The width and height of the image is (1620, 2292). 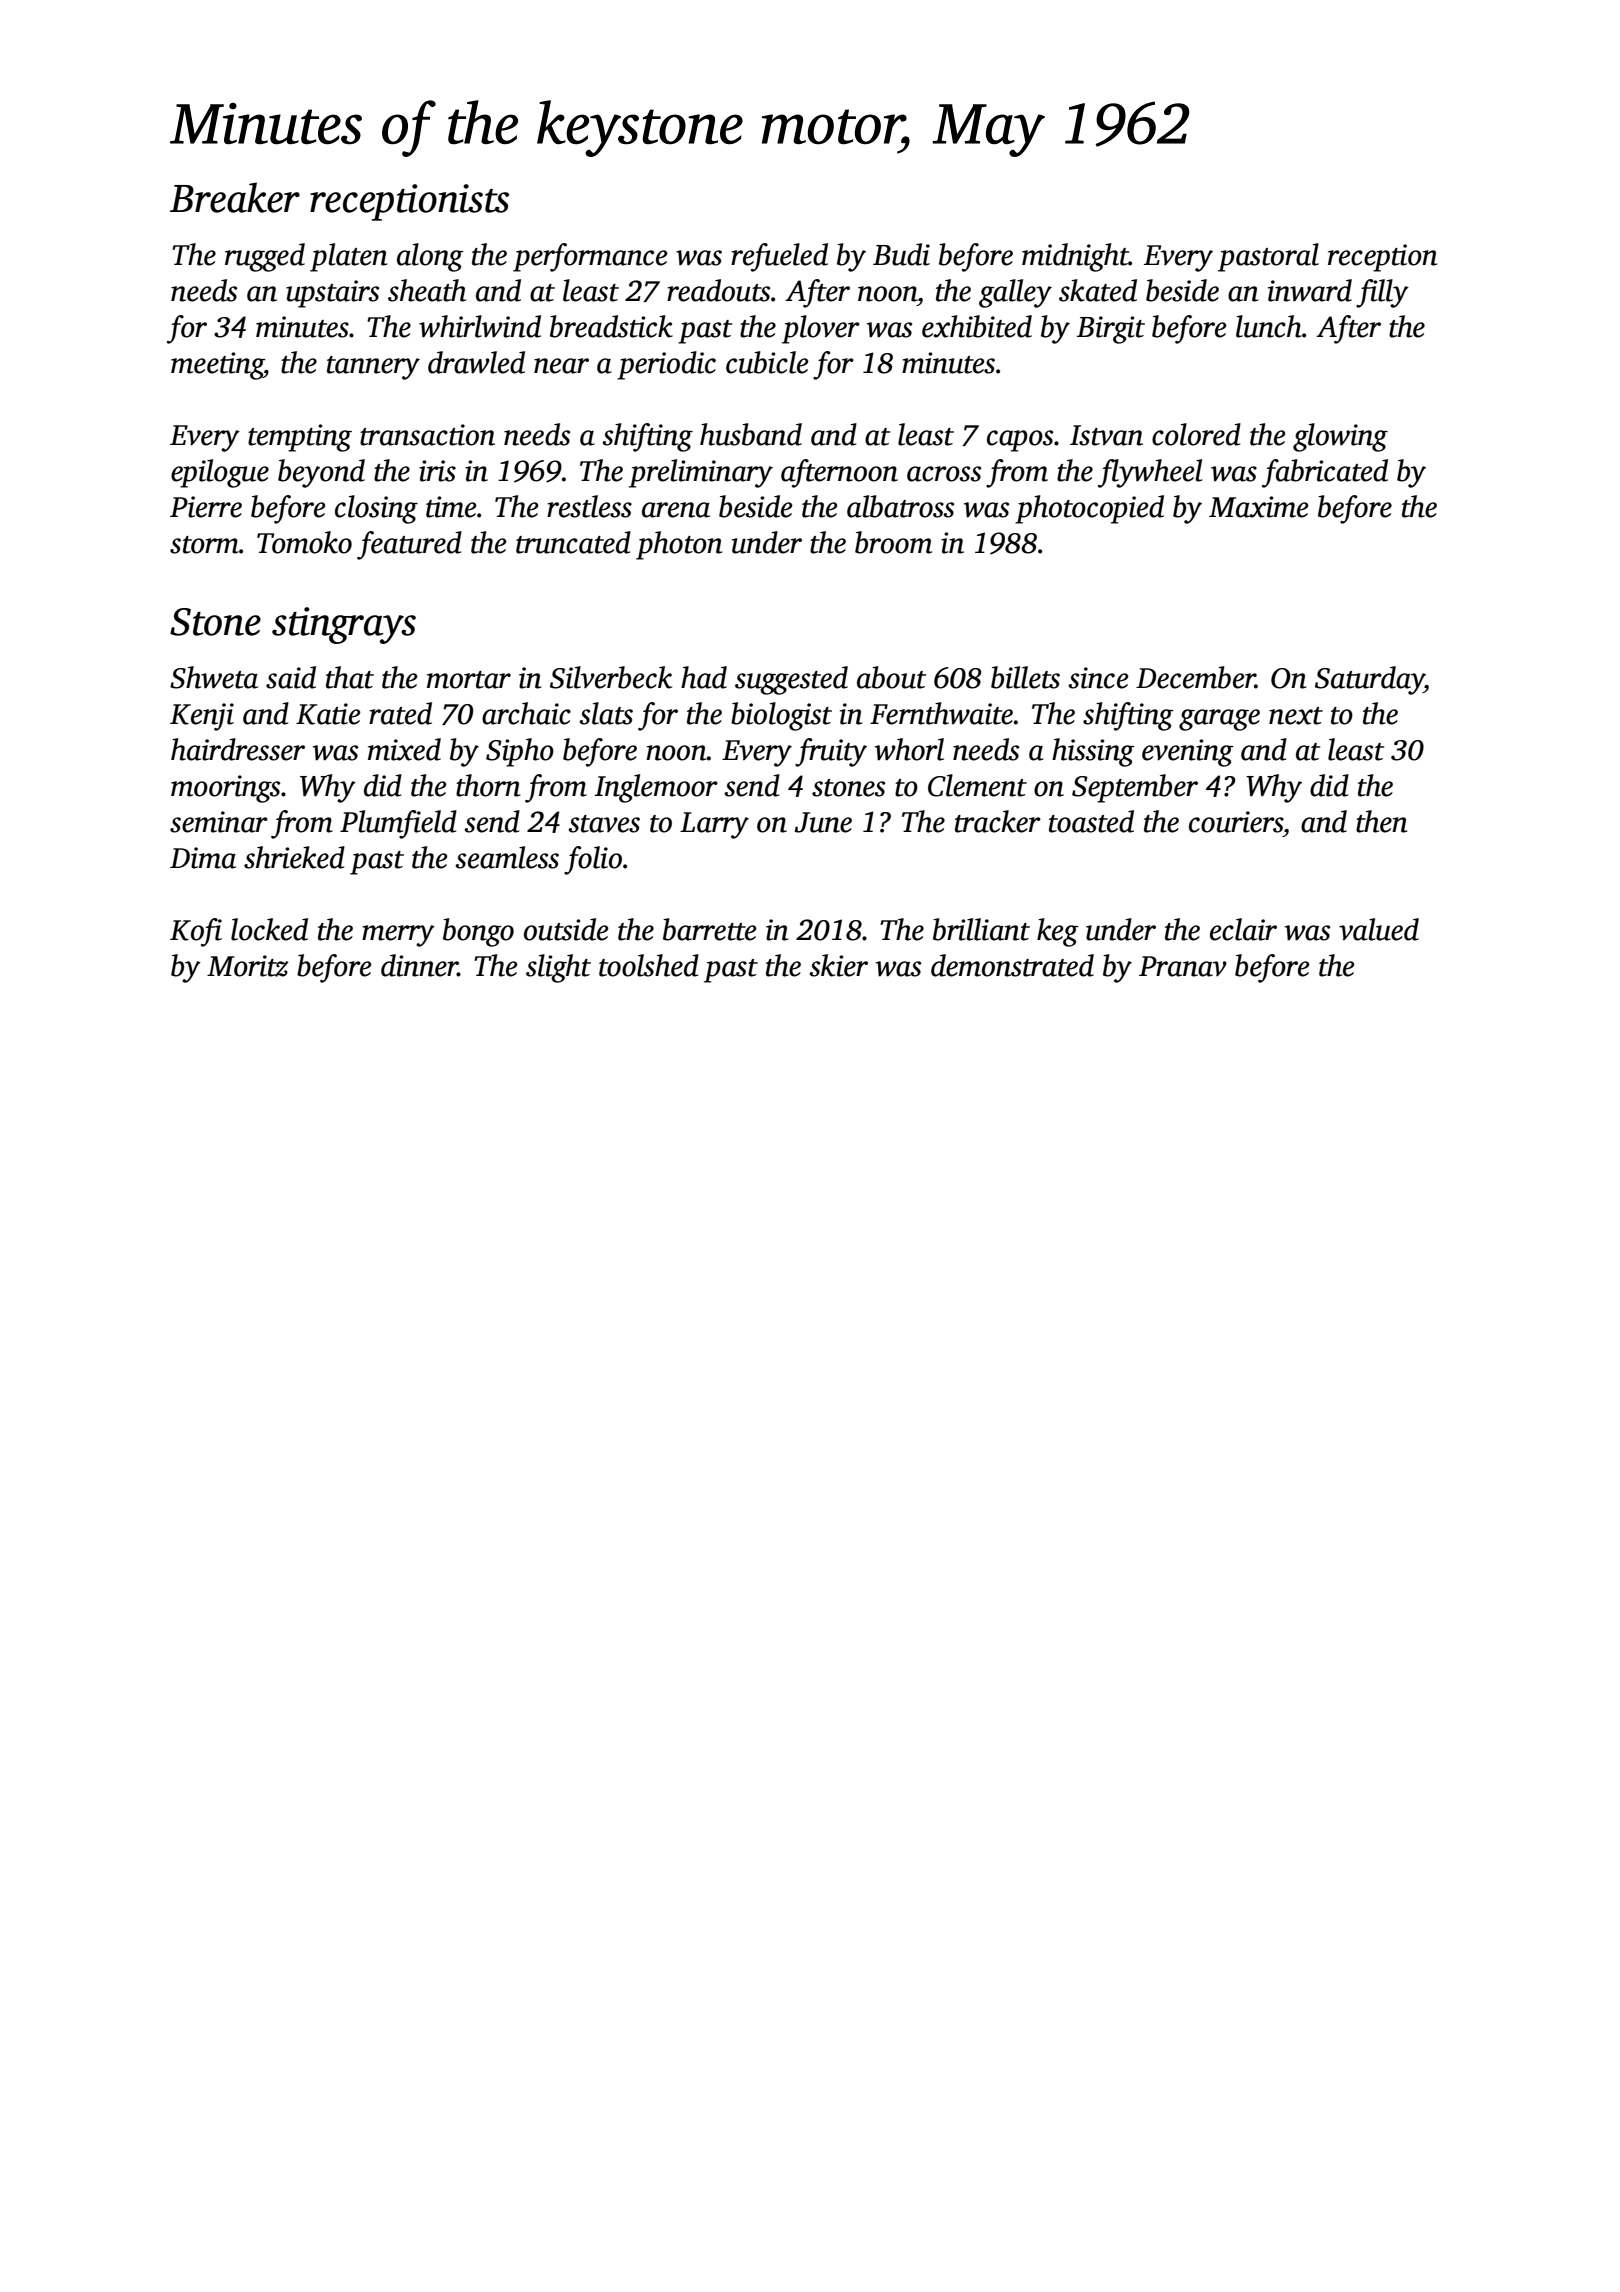 I want to click on midnight, so click(x=1075, y=257).
